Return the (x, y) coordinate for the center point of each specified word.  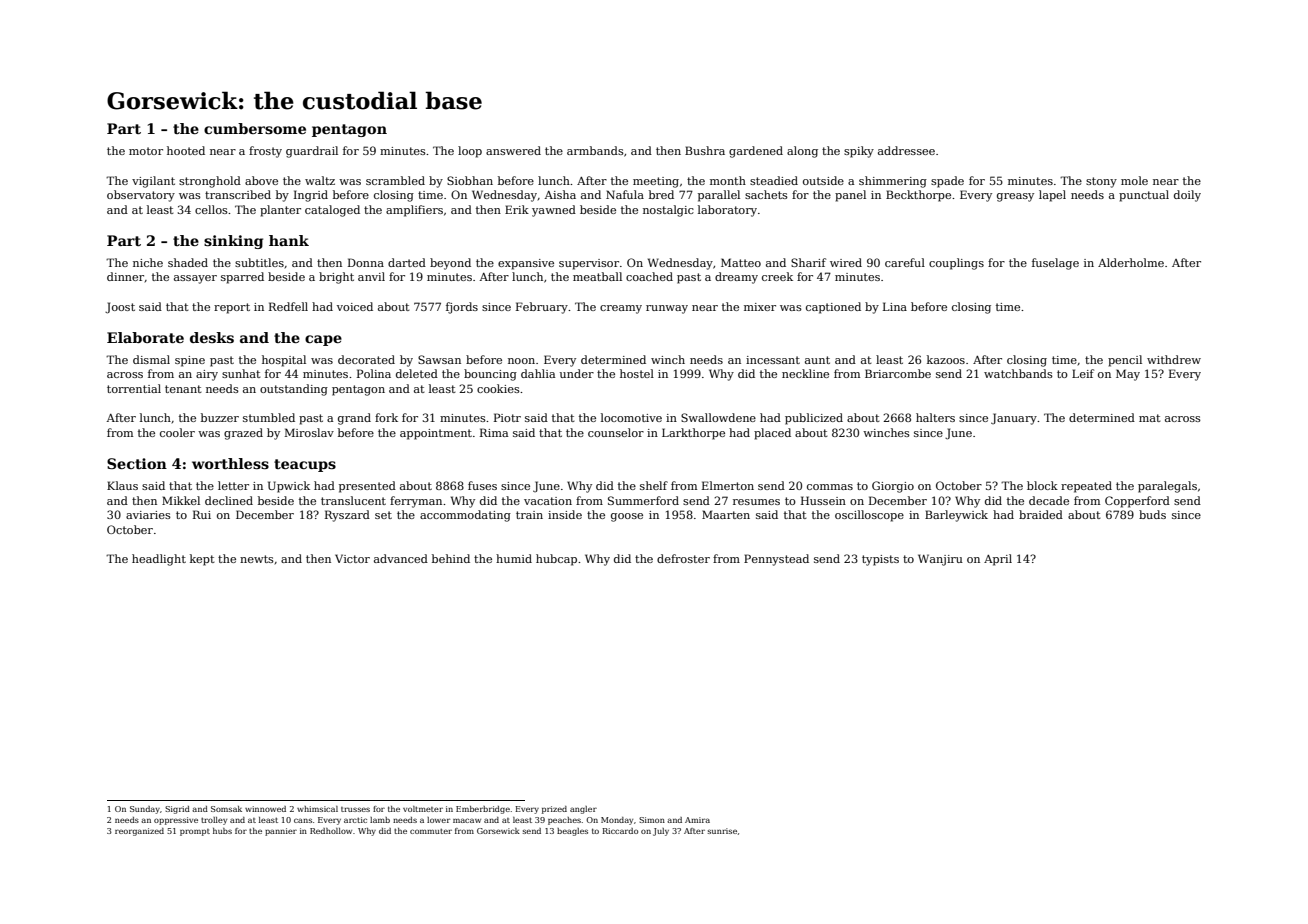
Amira (697, 820)
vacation (548, 501)
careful (905, 262)
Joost (120, 308)
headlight (159, 560)
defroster (683, 558)
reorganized (139, 832)
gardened (756, 152)
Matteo (741, 262)
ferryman (416, 502)
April (998, 560)
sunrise (722, 831)
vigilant (153, 182)
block (1042, 485)
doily (1187, 196)
